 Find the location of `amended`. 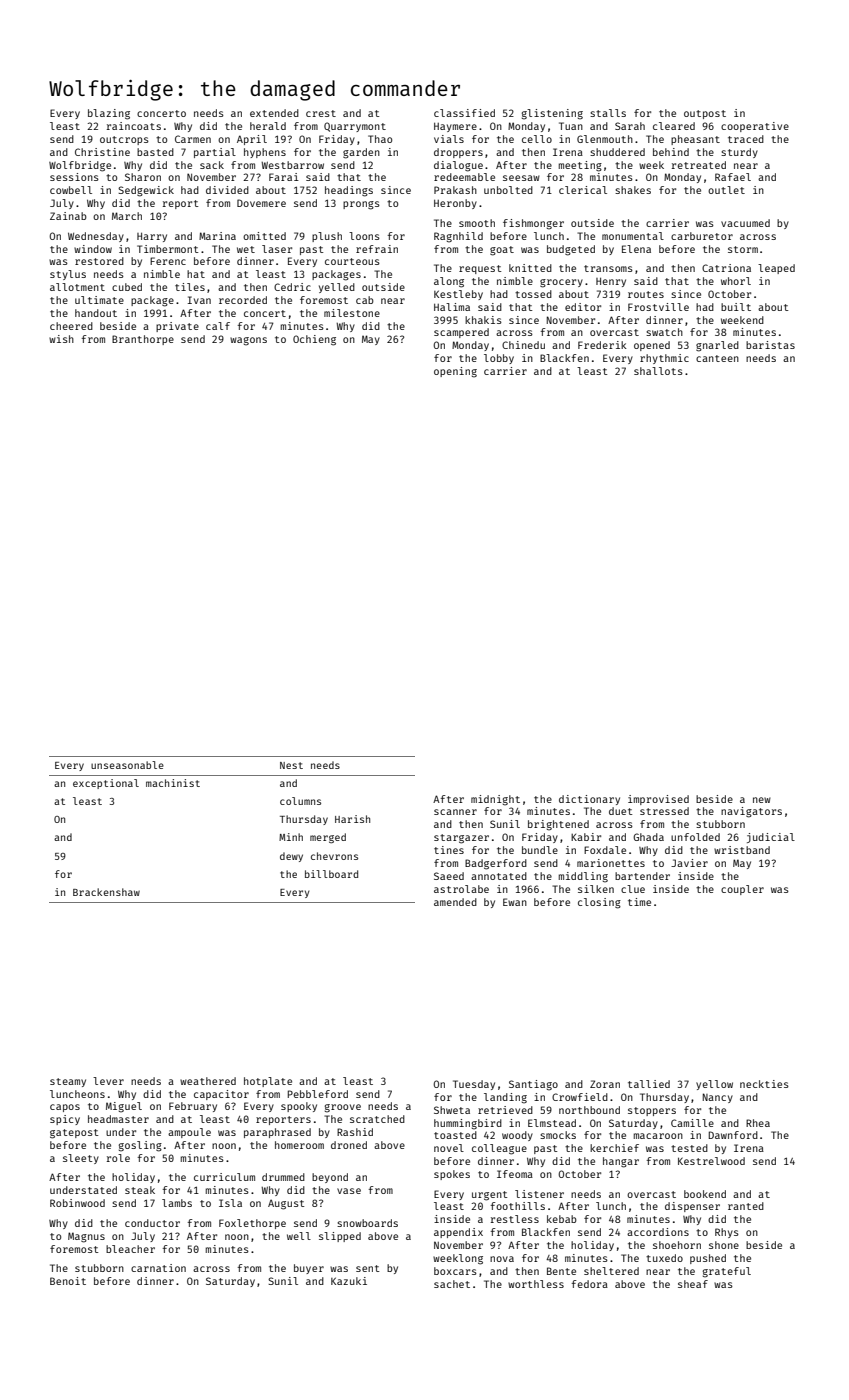

amended is located at coordinates (455, 902).
